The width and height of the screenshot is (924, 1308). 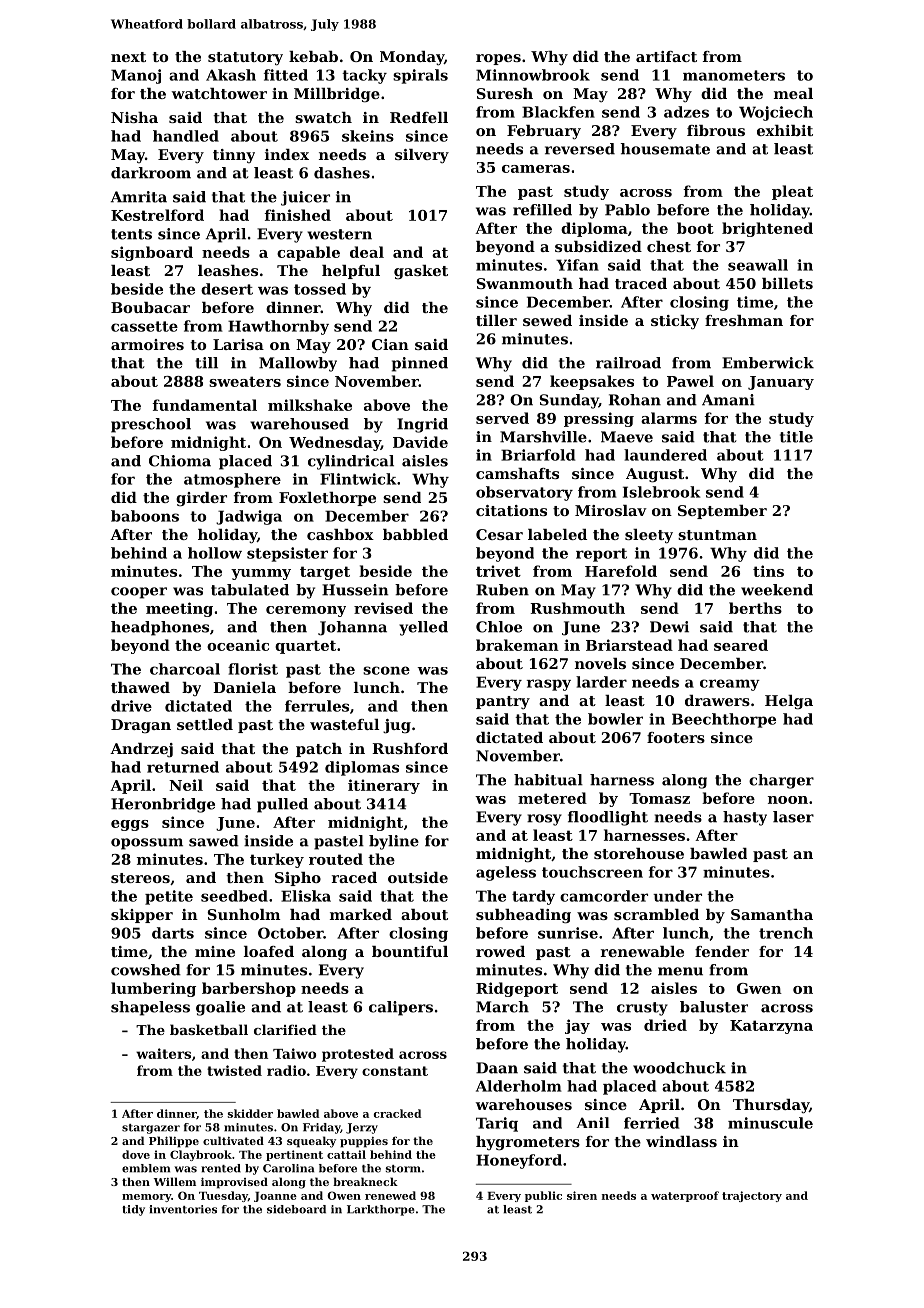 I want to click on tents, so click(x=131, y=234).
